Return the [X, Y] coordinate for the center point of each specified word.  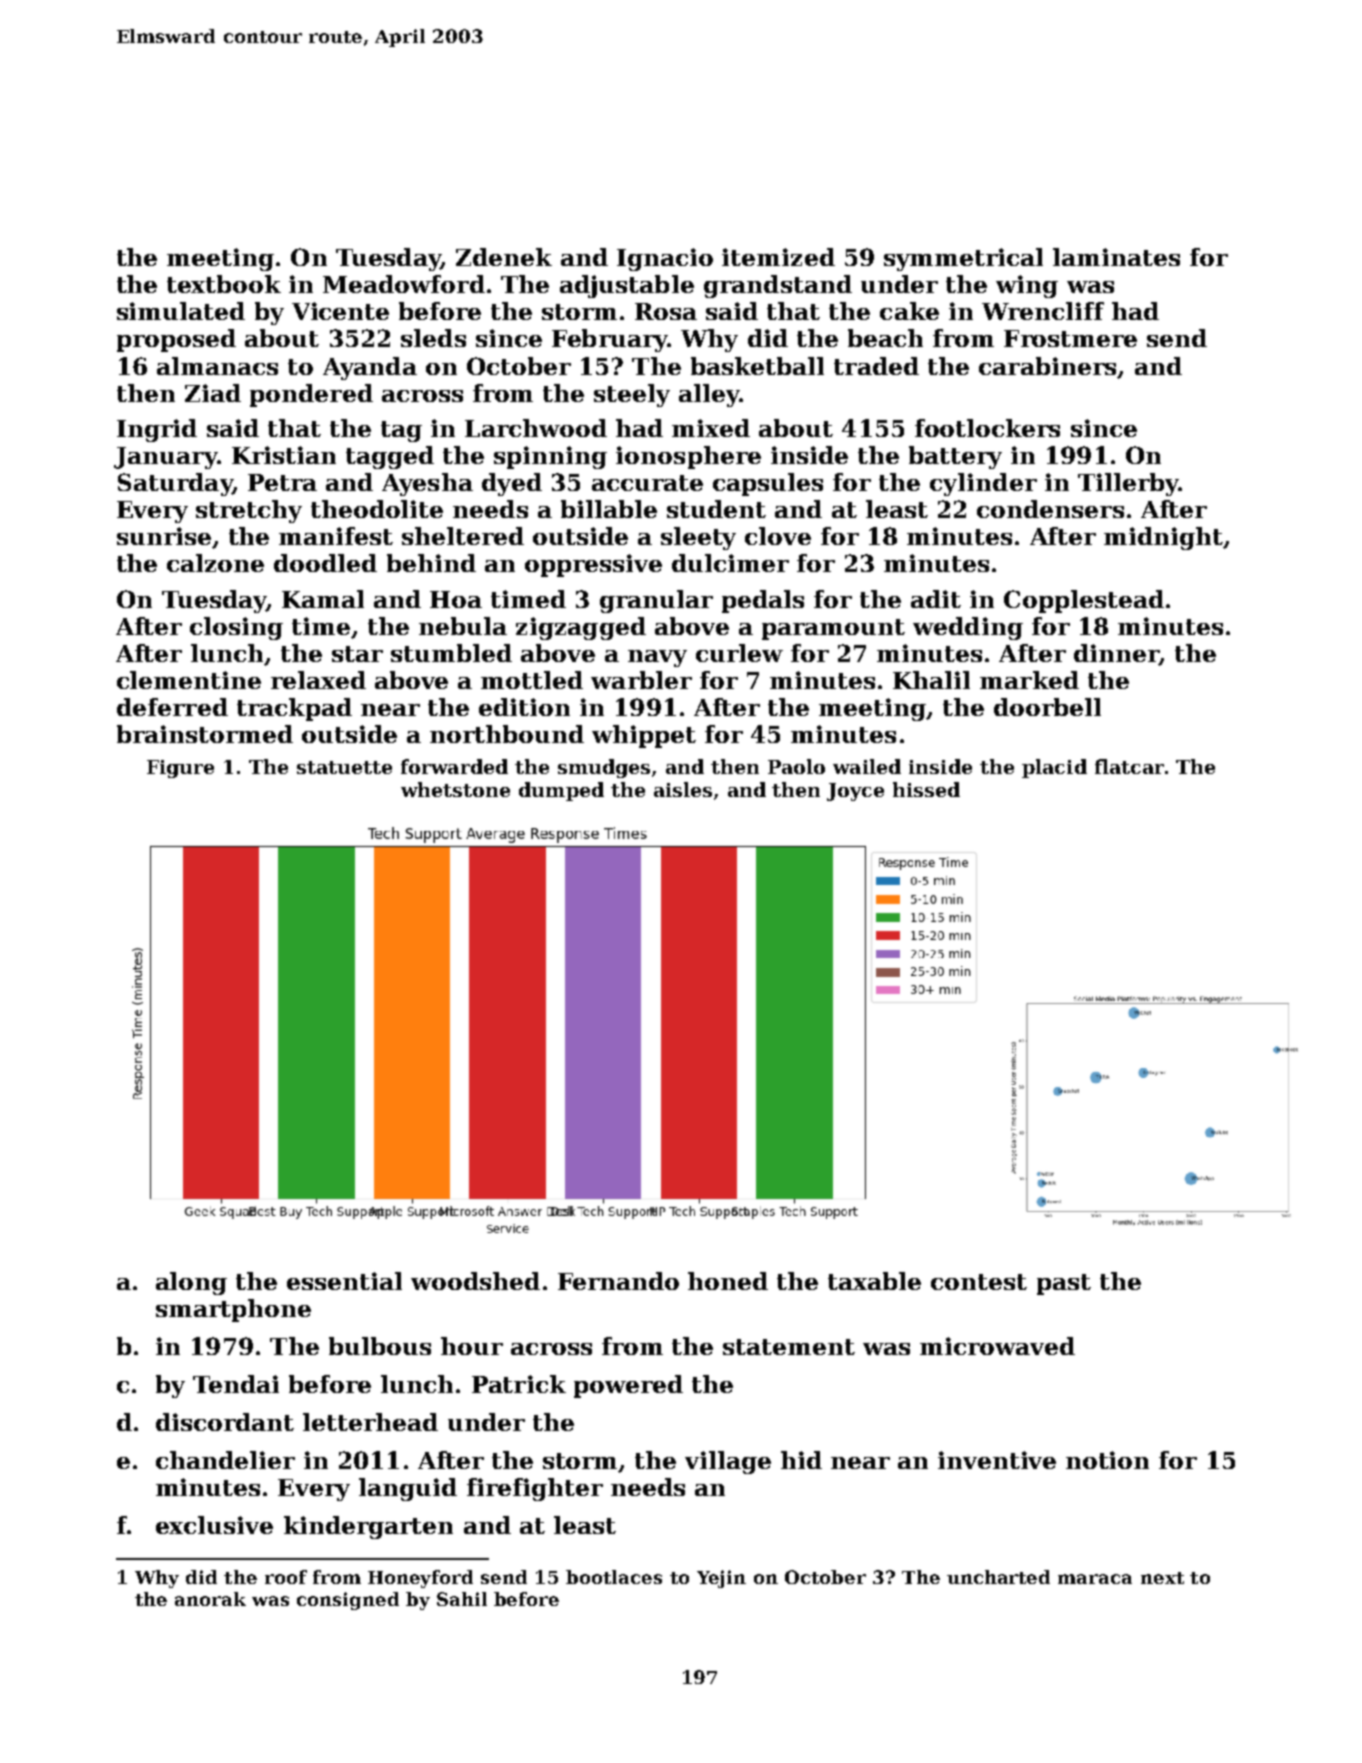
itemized [778, 257]
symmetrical [963, 259]
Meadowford [404, 284]
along [191, 1283]
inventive [997, 1460]
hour [472, 1346]
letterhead [370, 1422]
